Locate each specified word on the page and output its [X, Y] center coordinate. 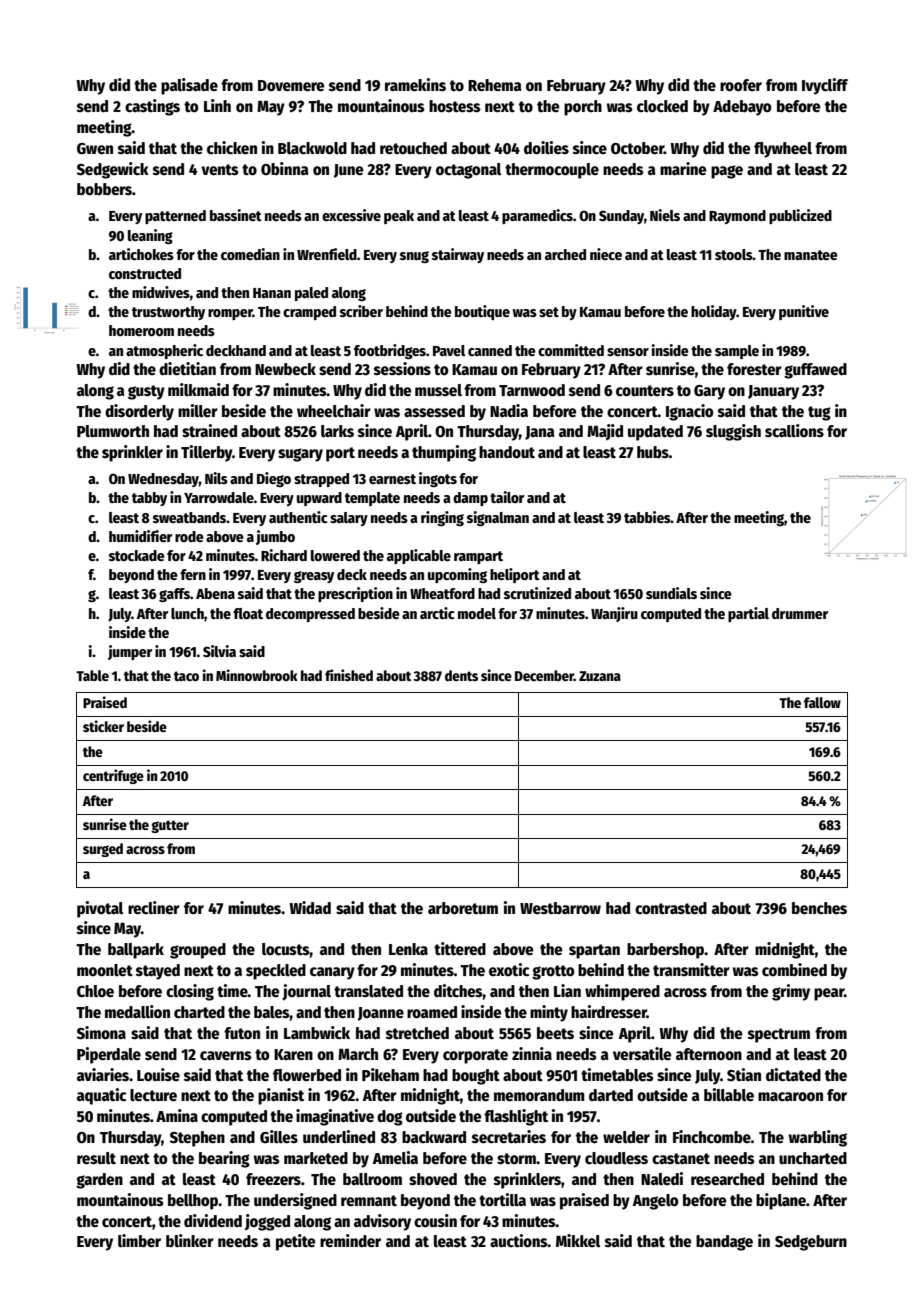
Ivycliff [825, 86]
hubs [653, 452]
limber [139, 1240]
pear [829, 994]
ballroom [372, 1179]
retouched [413, 148]
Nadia [509, 410]
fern [193, 574]
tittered [460, 948]
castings [152, 107]
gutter [170, 826]
